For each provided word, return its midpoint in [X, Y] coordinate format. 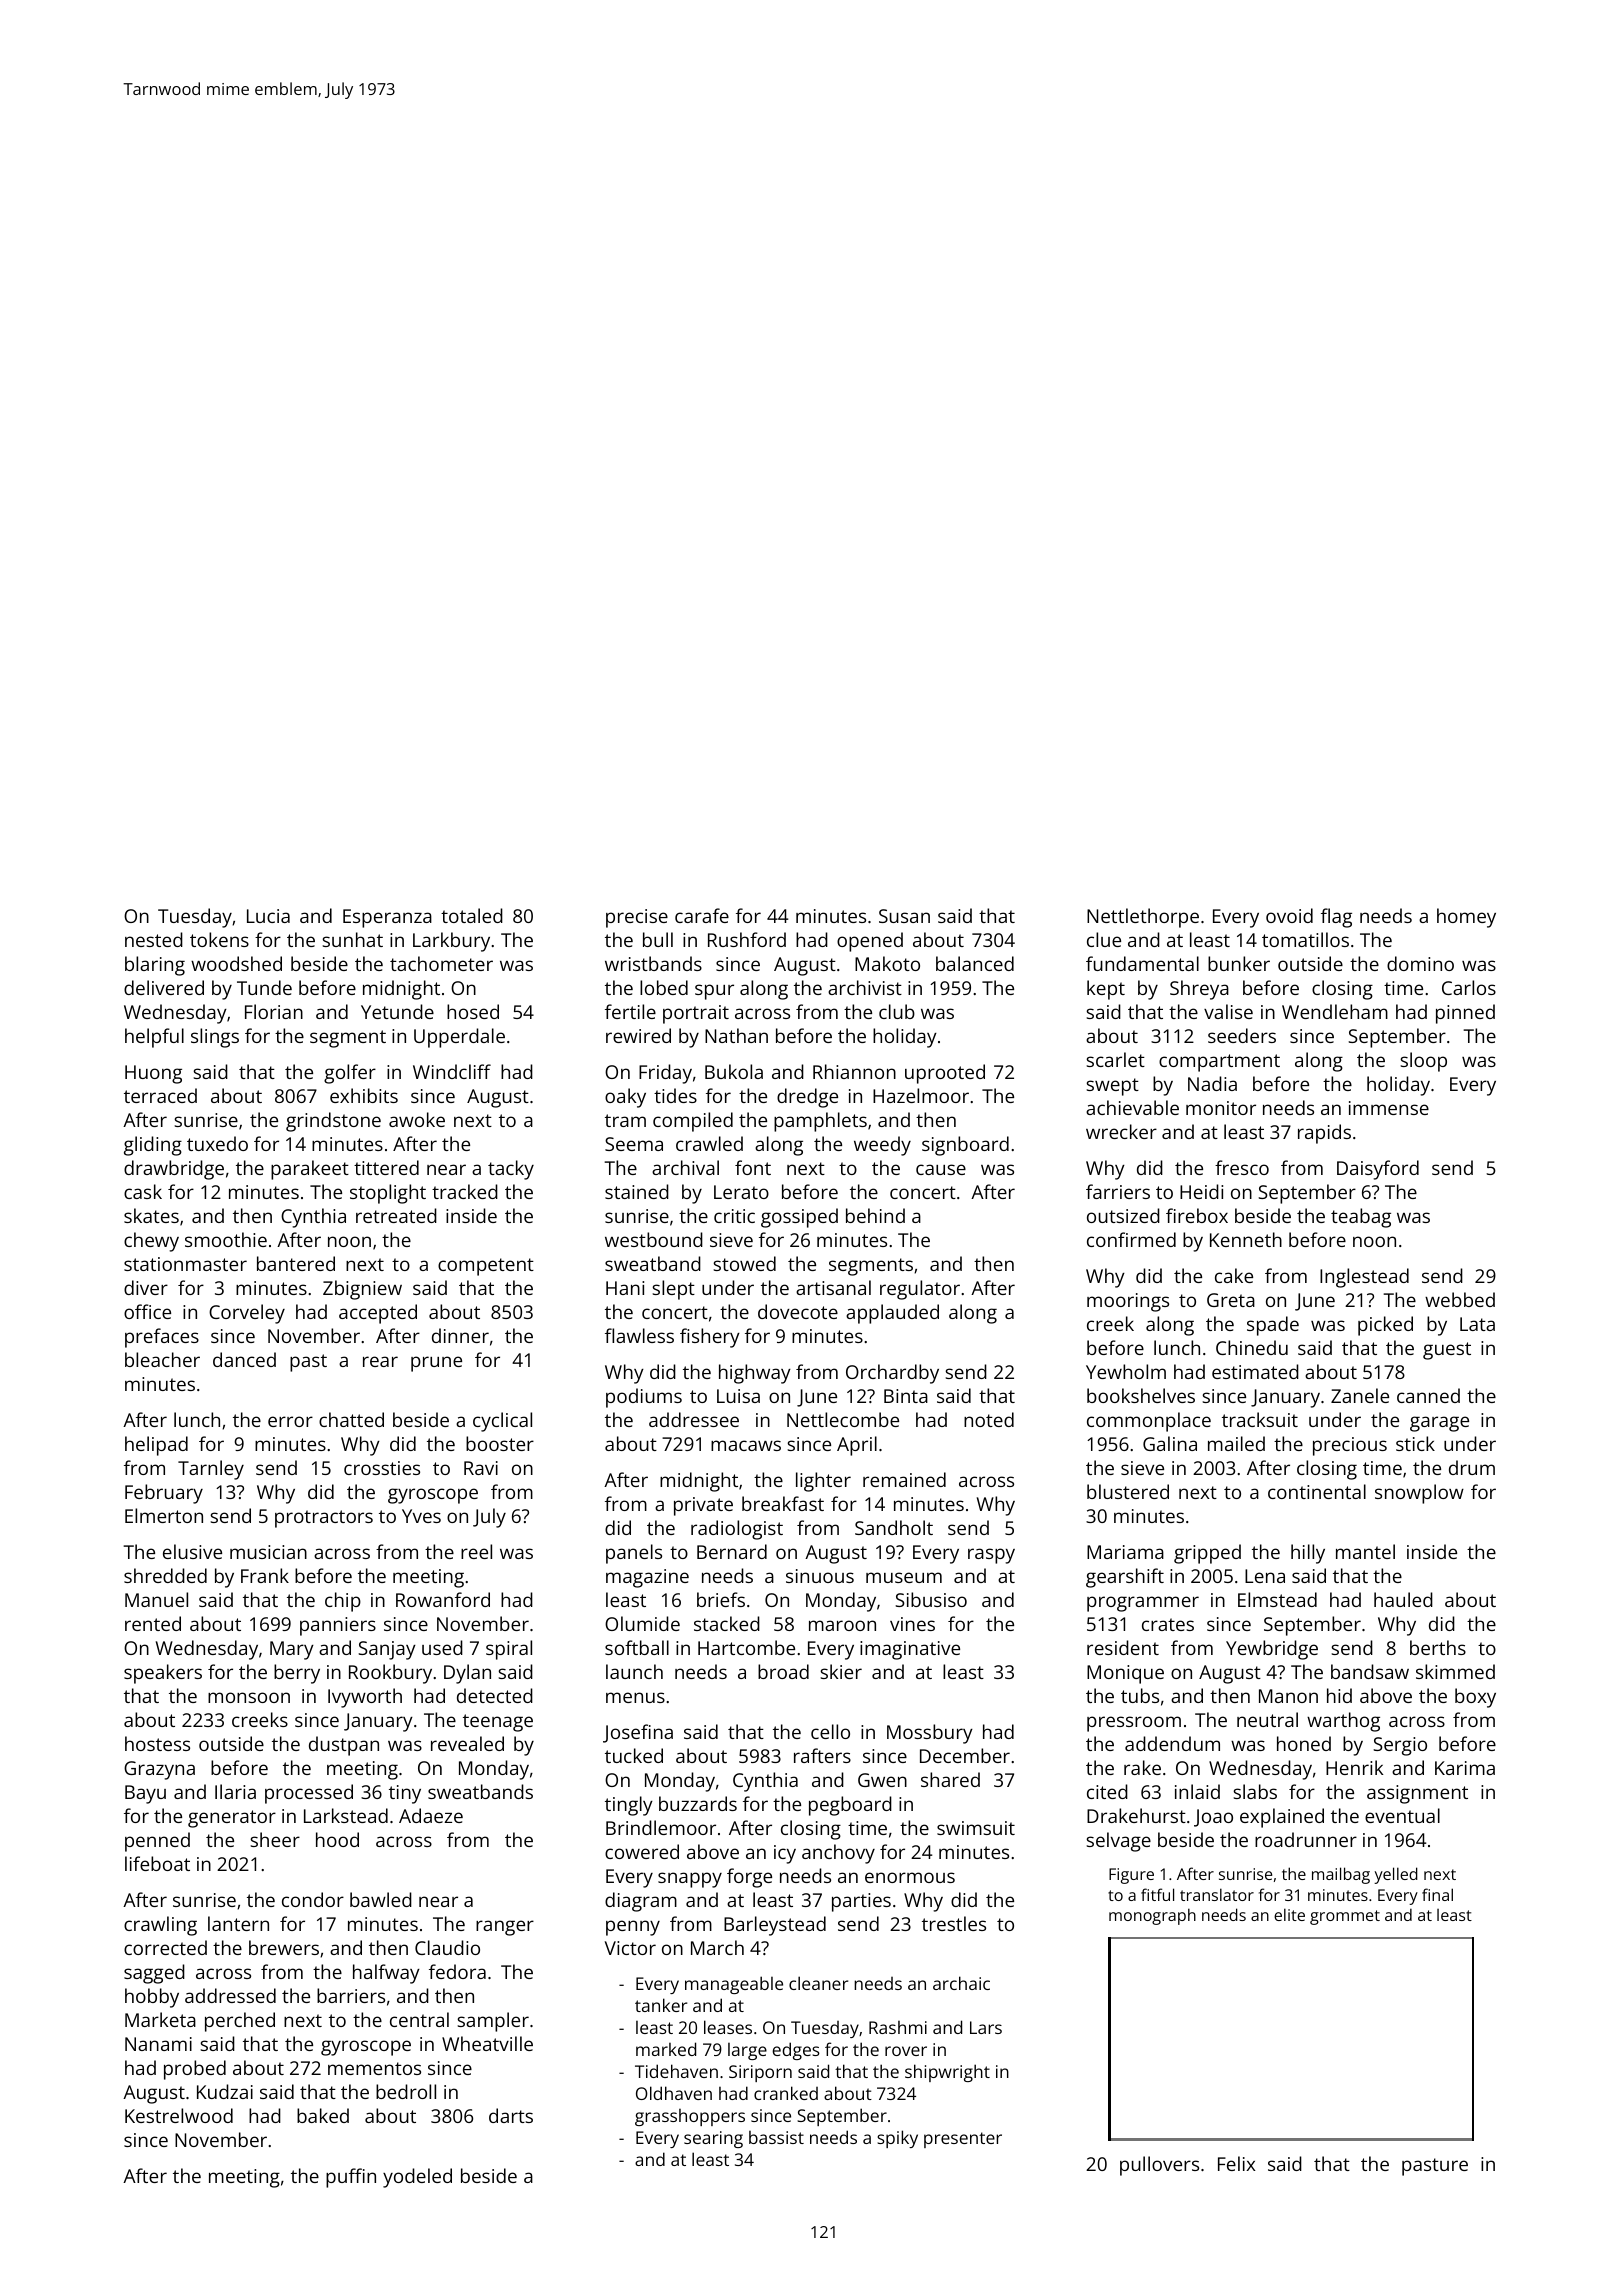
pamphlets [820, 1122]
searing [713, 2139]
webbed [1460, 1299]
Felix [1237, 2163]
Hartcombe [746, 1647]
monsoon [249, 1697]
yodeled [417, 2178]
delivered [164, 987]
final [1437, 1894]
